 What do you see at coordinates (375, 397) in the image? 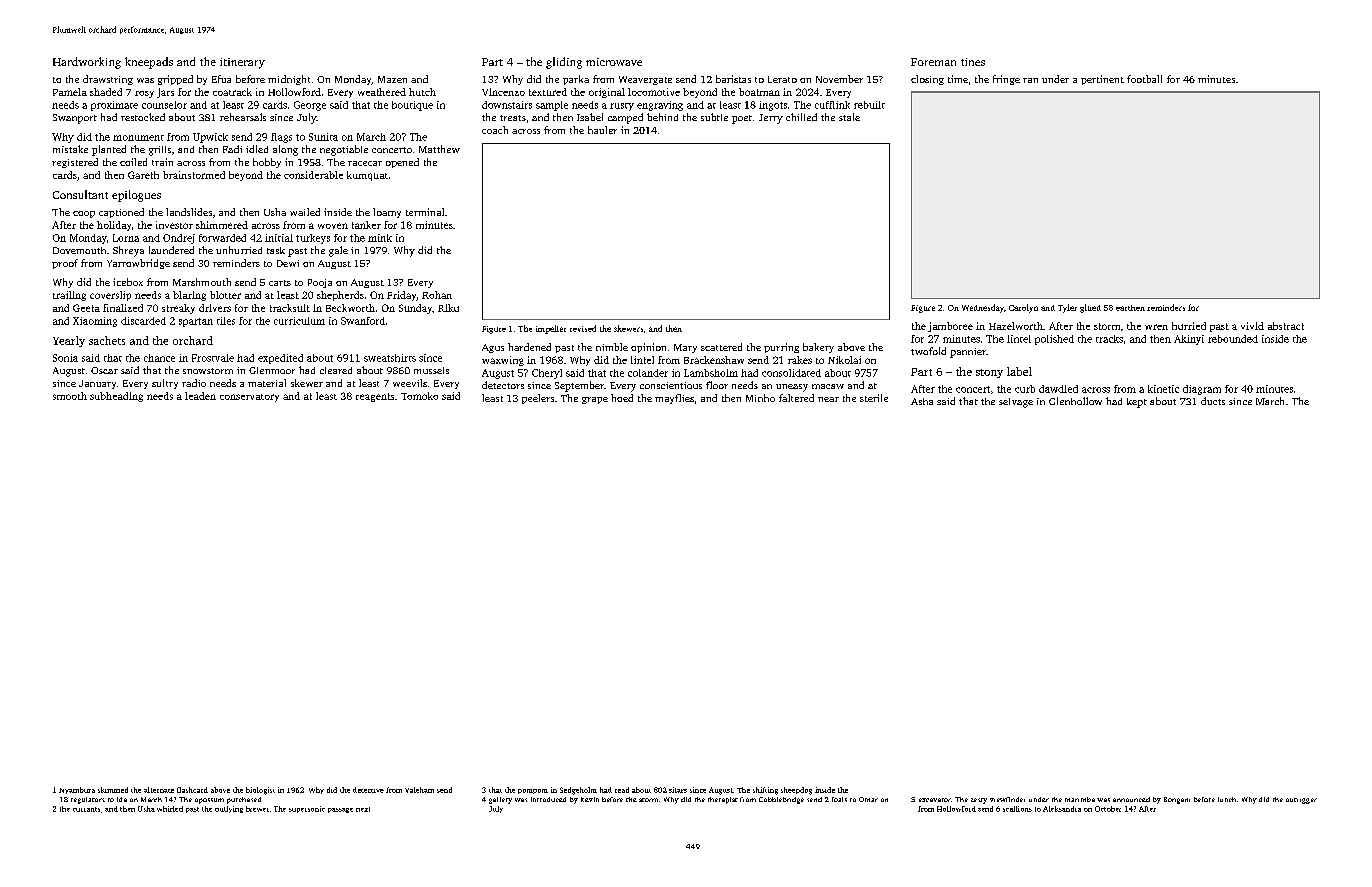
I see `reagents` at bounding box center [375, 397].
